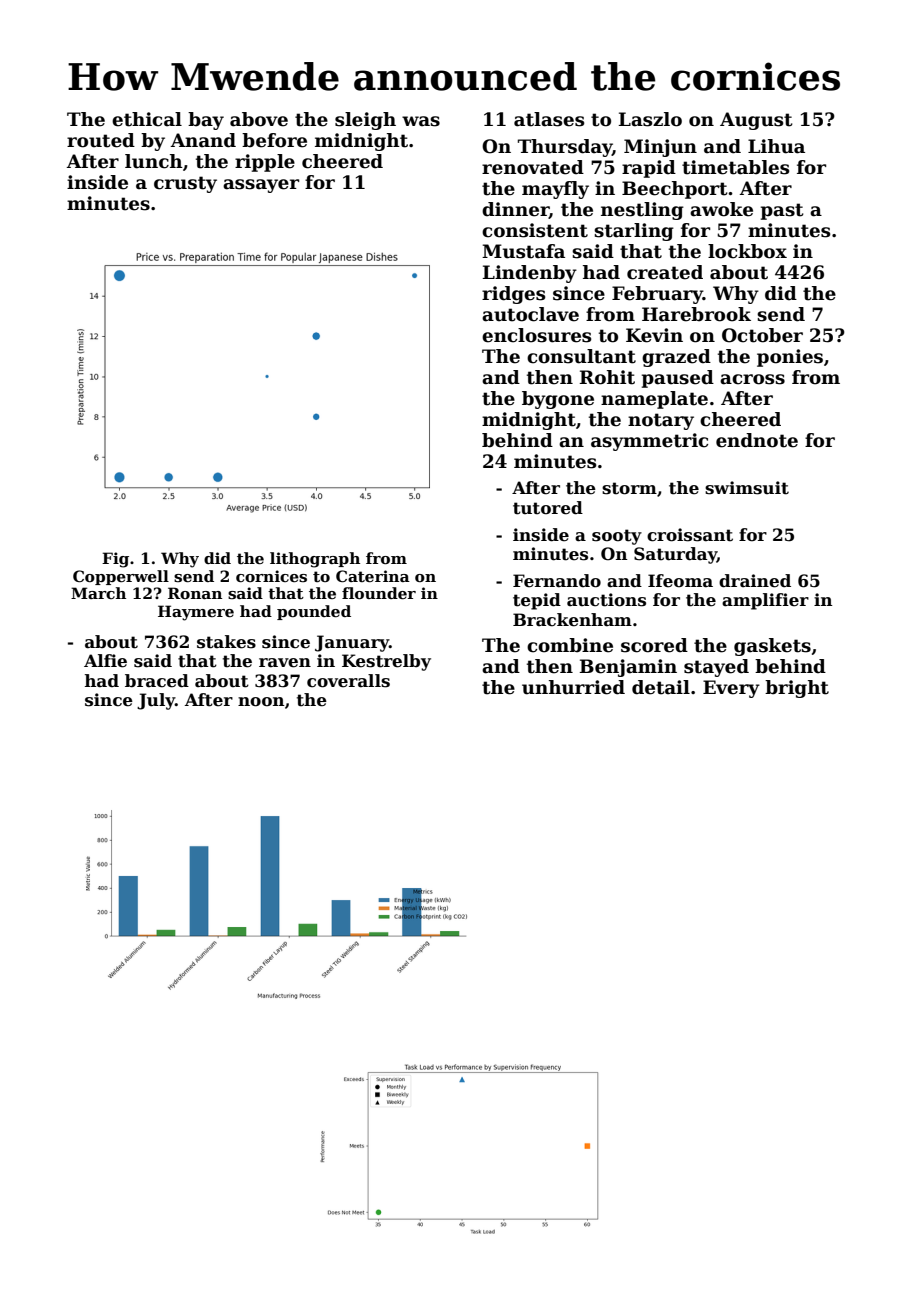 The height and width of the image is (1308, 924). Describe the element at coordinates (558, 400) in the image. I see `bygone` at that location.
